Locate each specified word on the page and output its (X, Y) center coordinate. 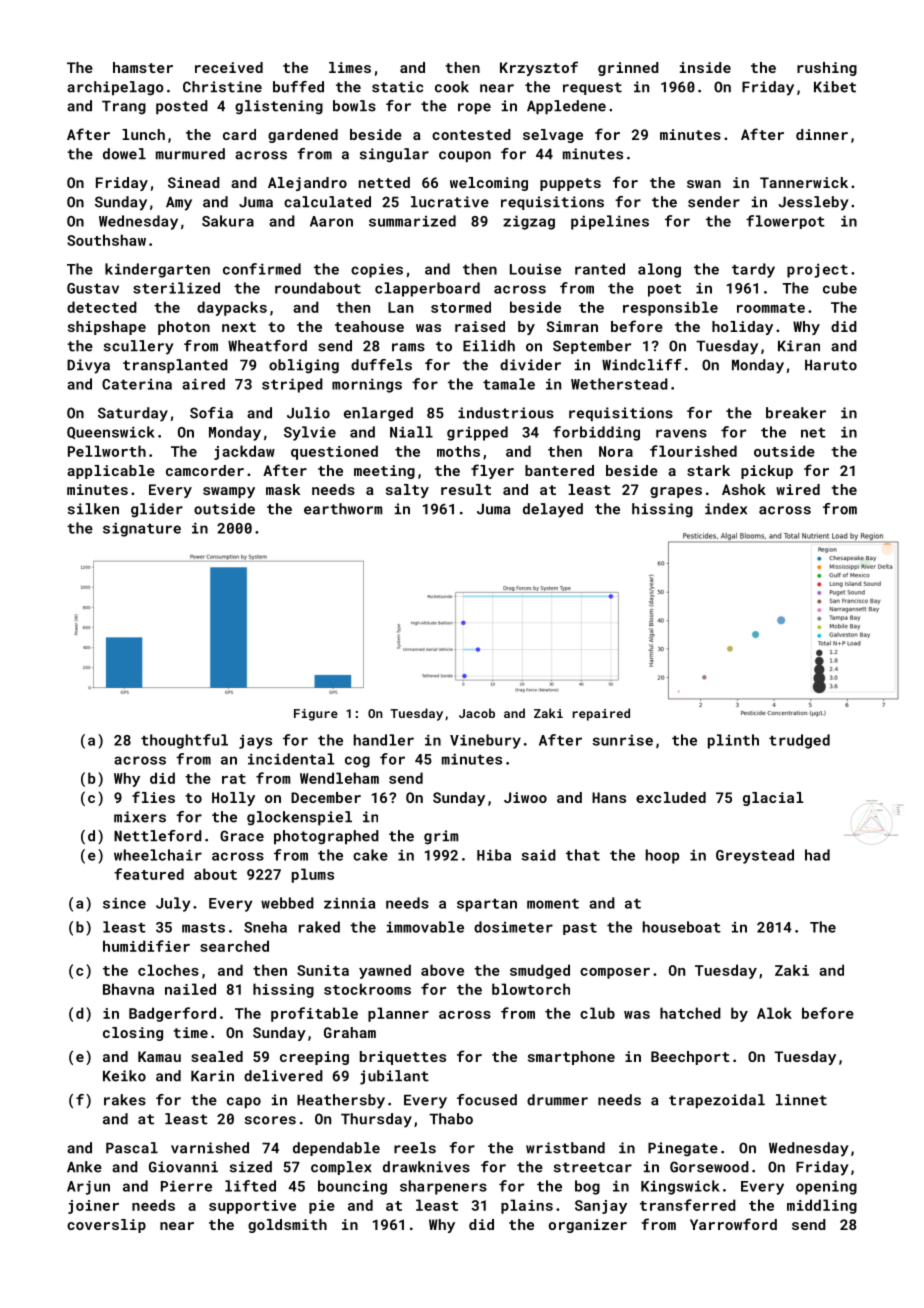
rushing (827, 69)
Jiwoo (525, 797)
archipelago (115, 88)
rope (474, 108)
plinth (733, 741)
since (124, 903)
